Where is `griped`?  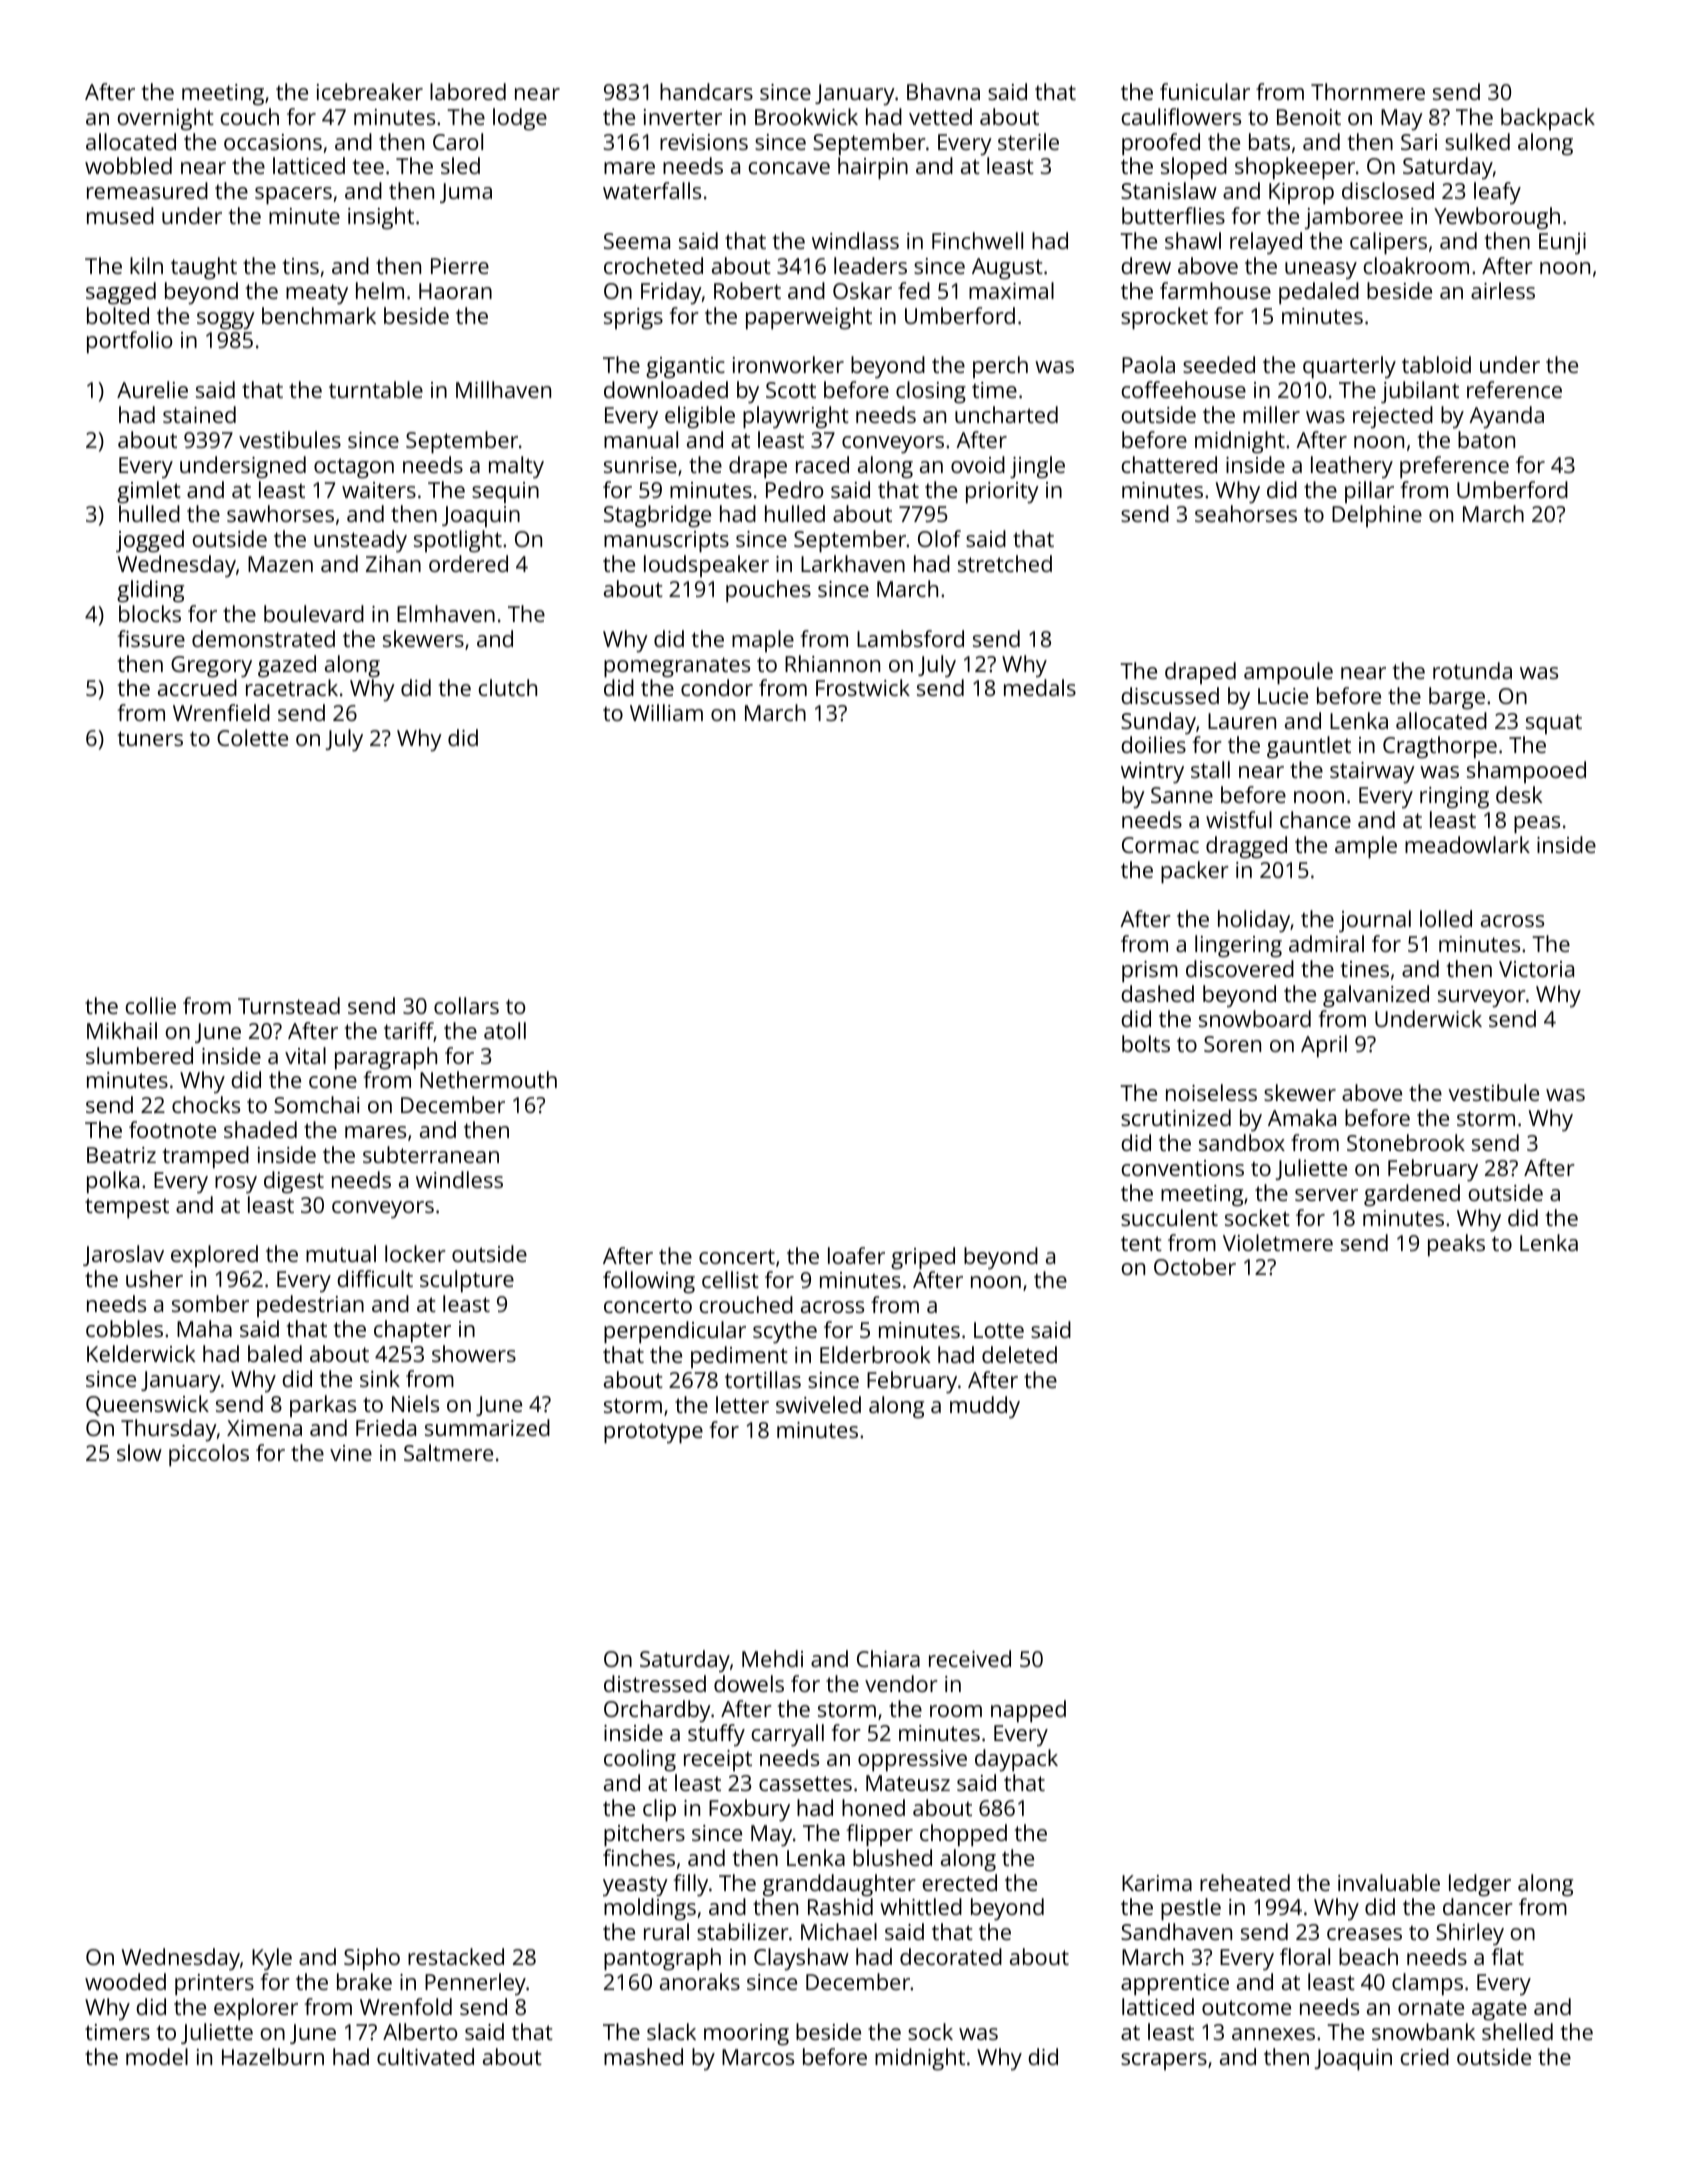 griped is located at coordinates (923, 1258).
